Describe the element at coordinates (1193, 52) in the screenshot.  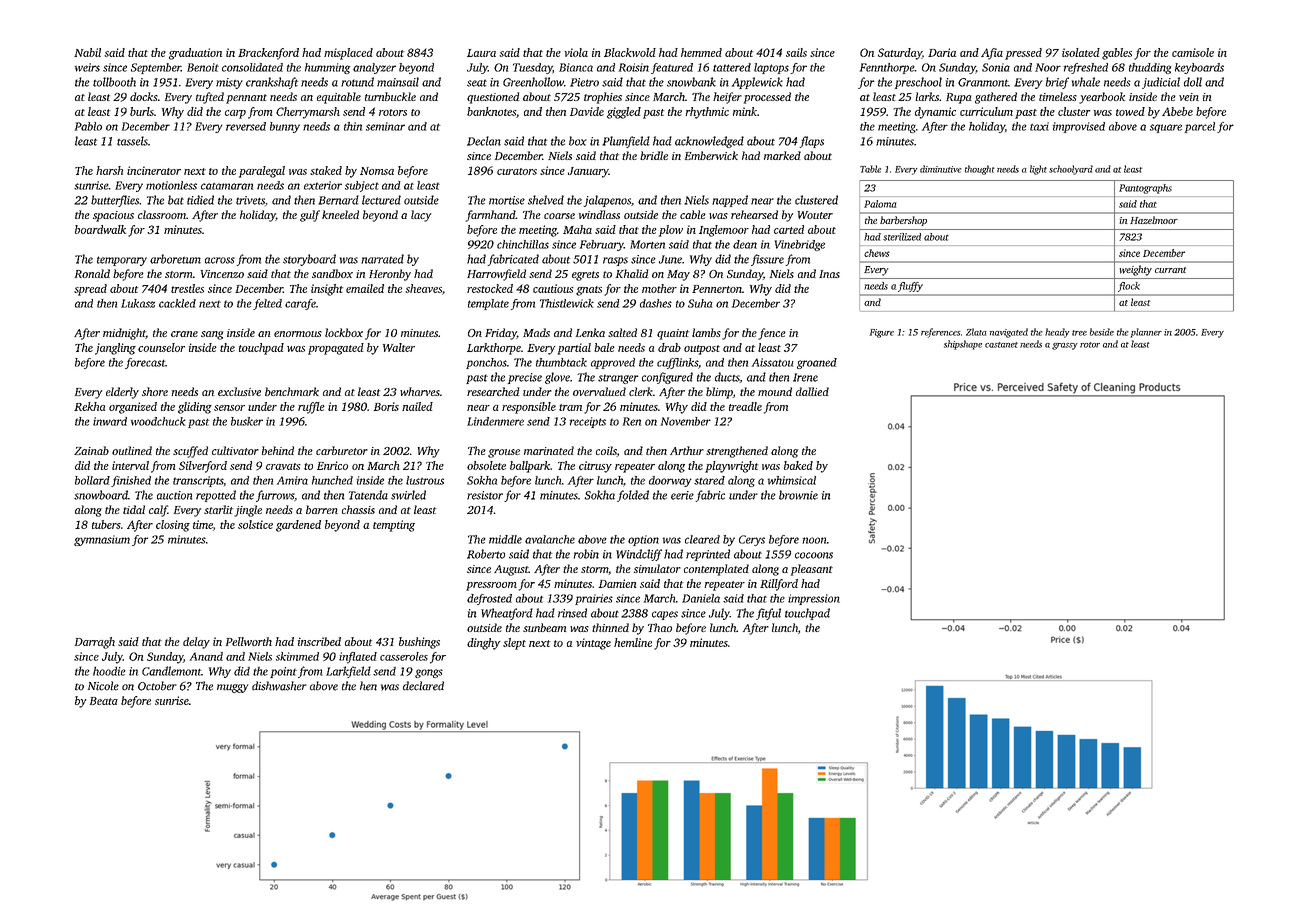
I see `camisole` at that location.
